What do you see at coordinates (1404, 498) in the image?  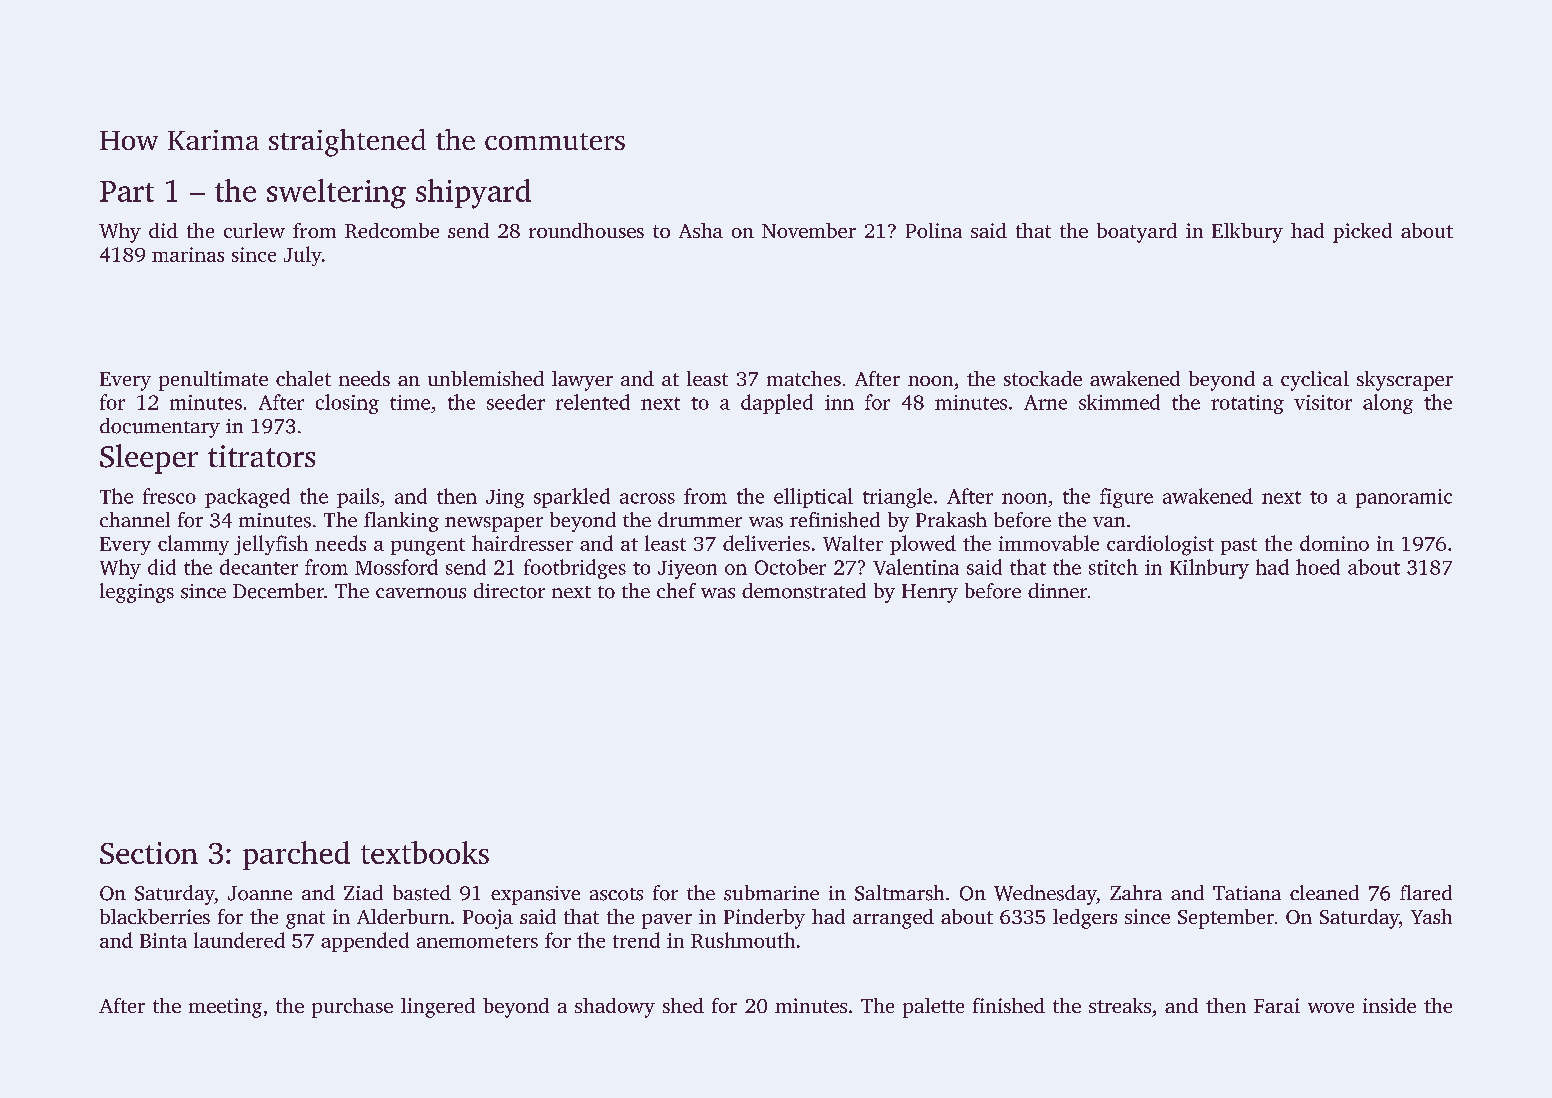 I see `panoramic` at bounding box center [1404, 498].
